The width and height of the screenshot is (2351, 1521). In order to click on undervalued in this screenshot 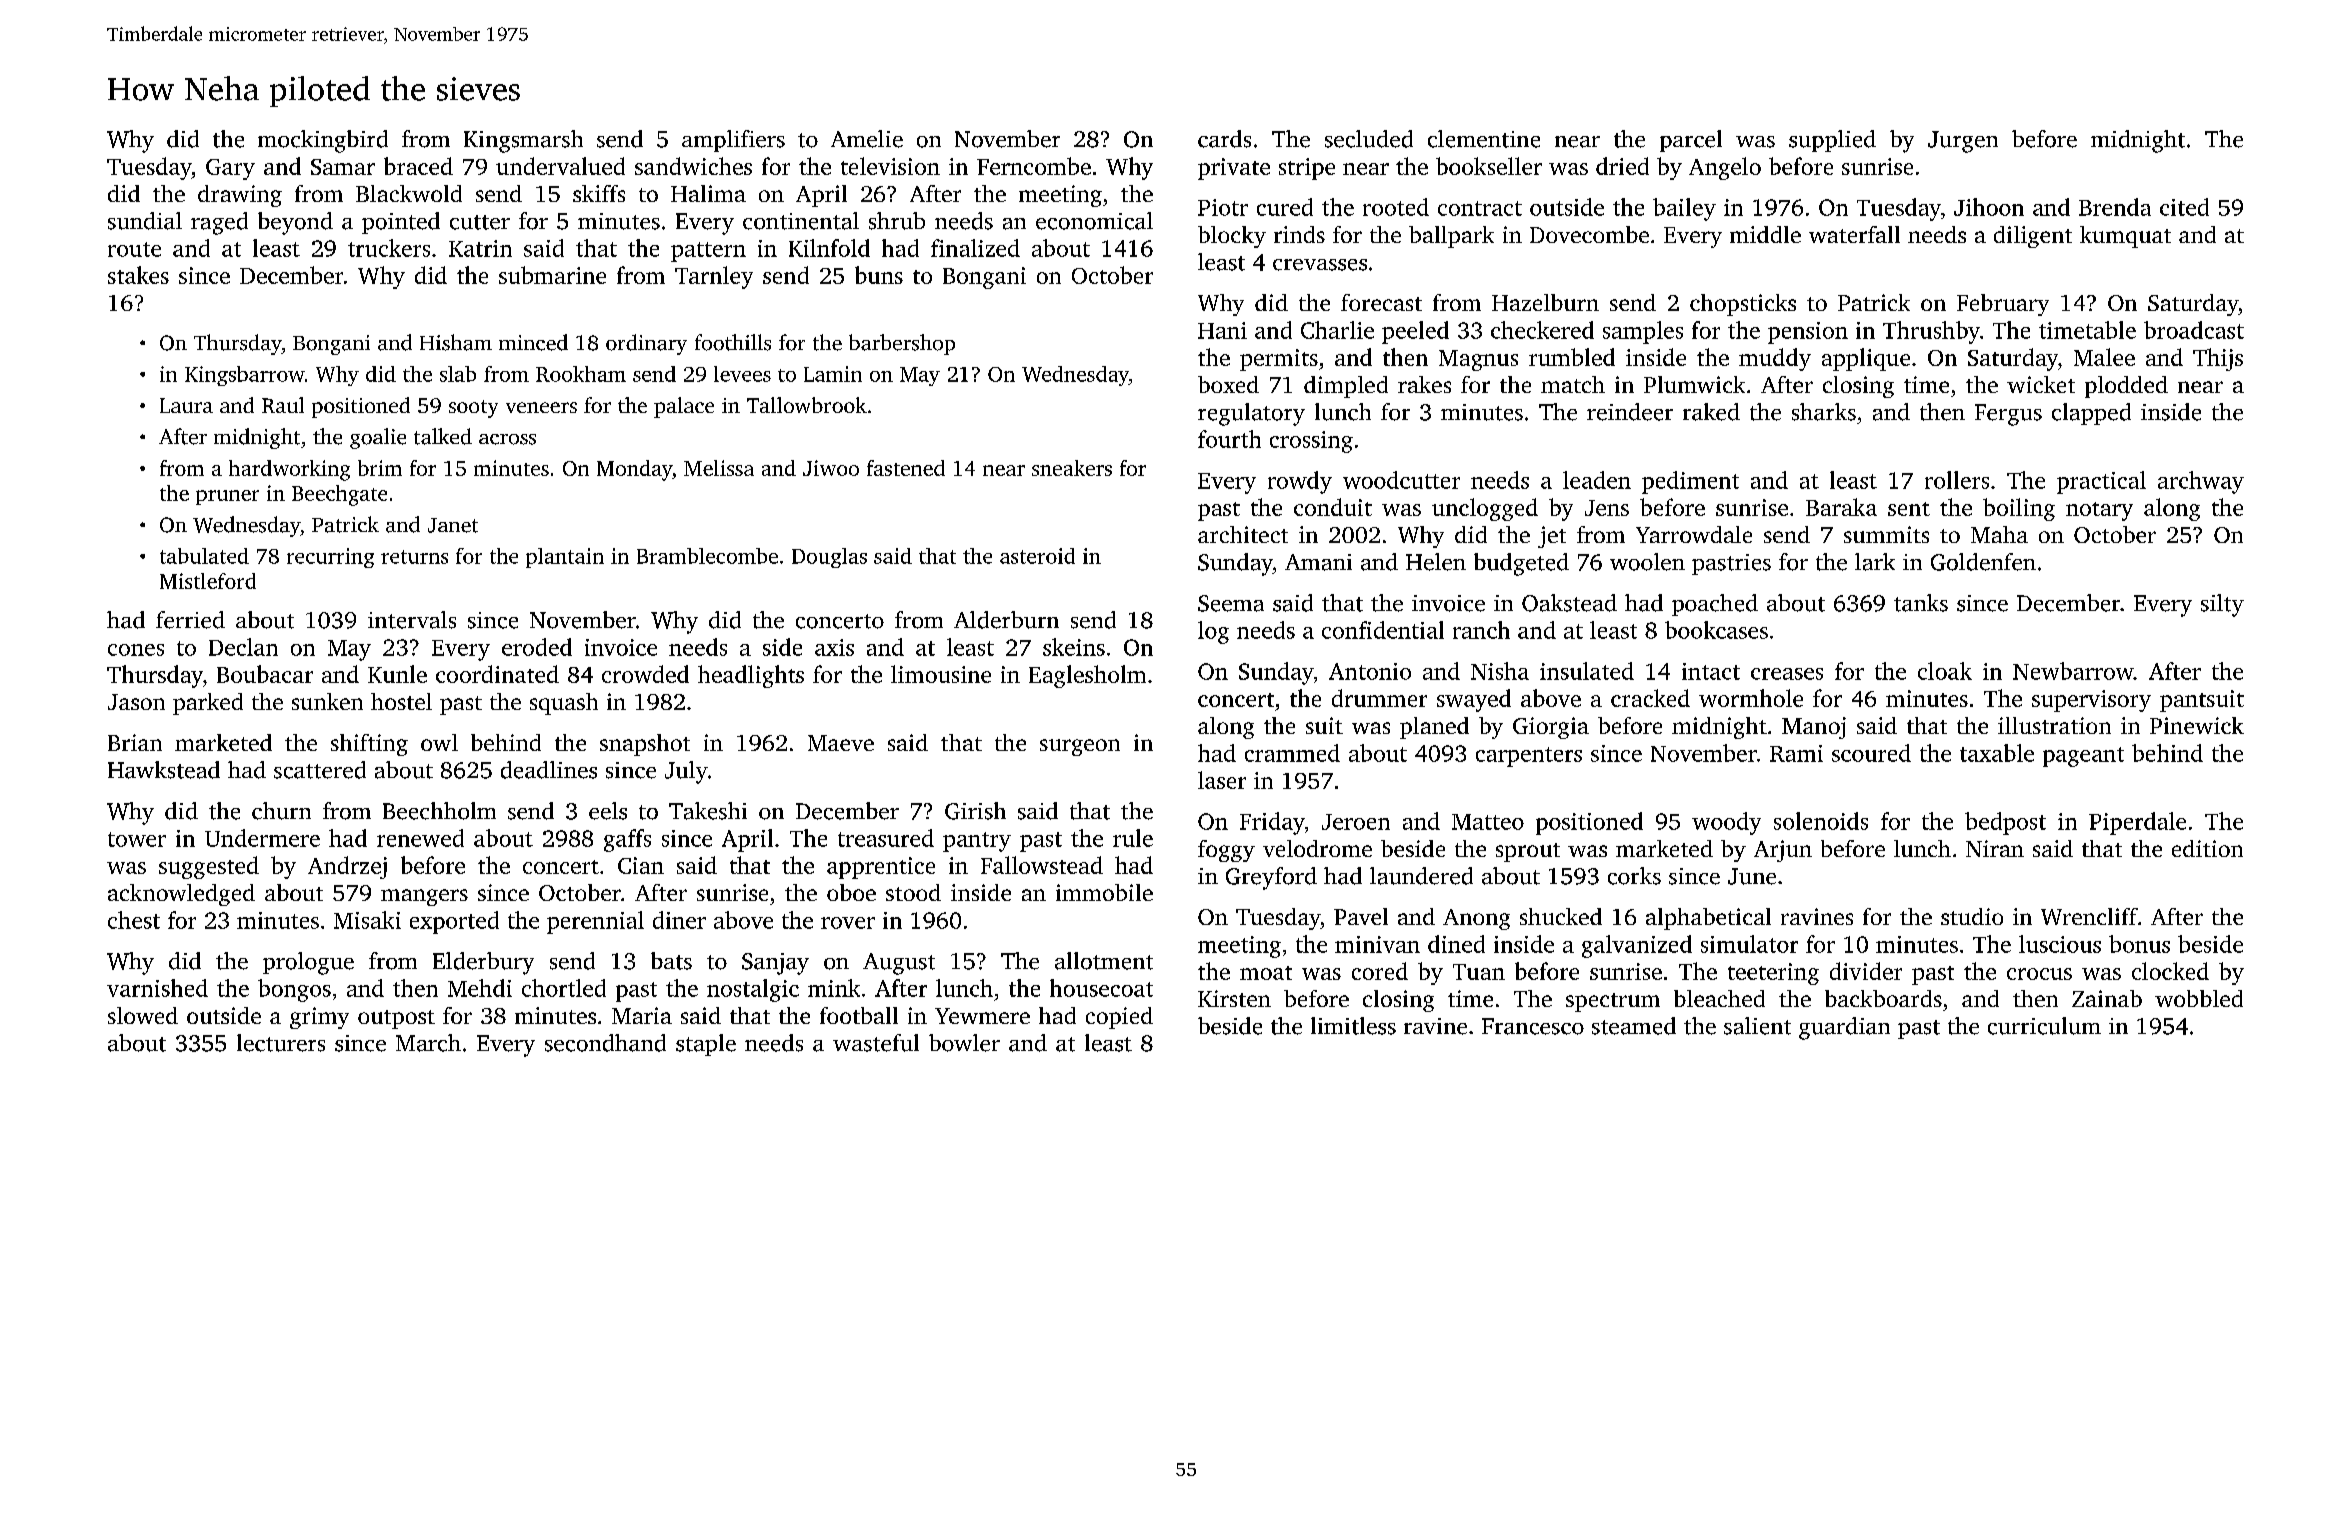, I will do `click(560, 166)`.
